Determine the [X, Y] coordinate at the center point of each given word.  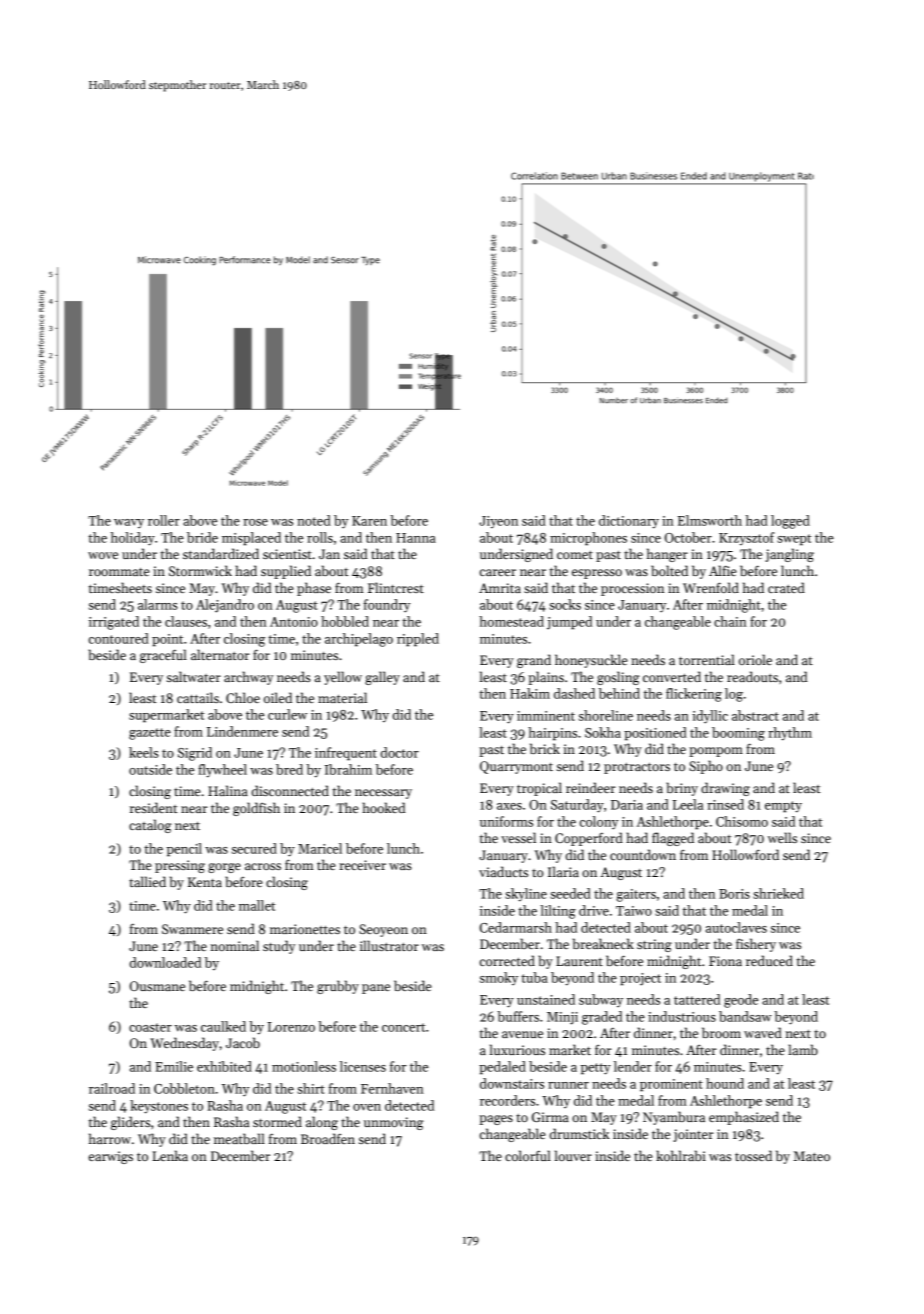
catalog [150, 826]
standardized [221, 553]
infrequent [346, 754]
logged [790, 522]
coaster [150, 1027]
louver [573, 1155]
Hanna [416, 538]
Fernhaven [392, 1088]
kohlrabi [681, 1155]
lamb [803, 1049]
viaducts [503, 871]
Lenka [170, 1155]
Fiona [725, 961]
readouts [752, 676]
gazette [150, 734]
